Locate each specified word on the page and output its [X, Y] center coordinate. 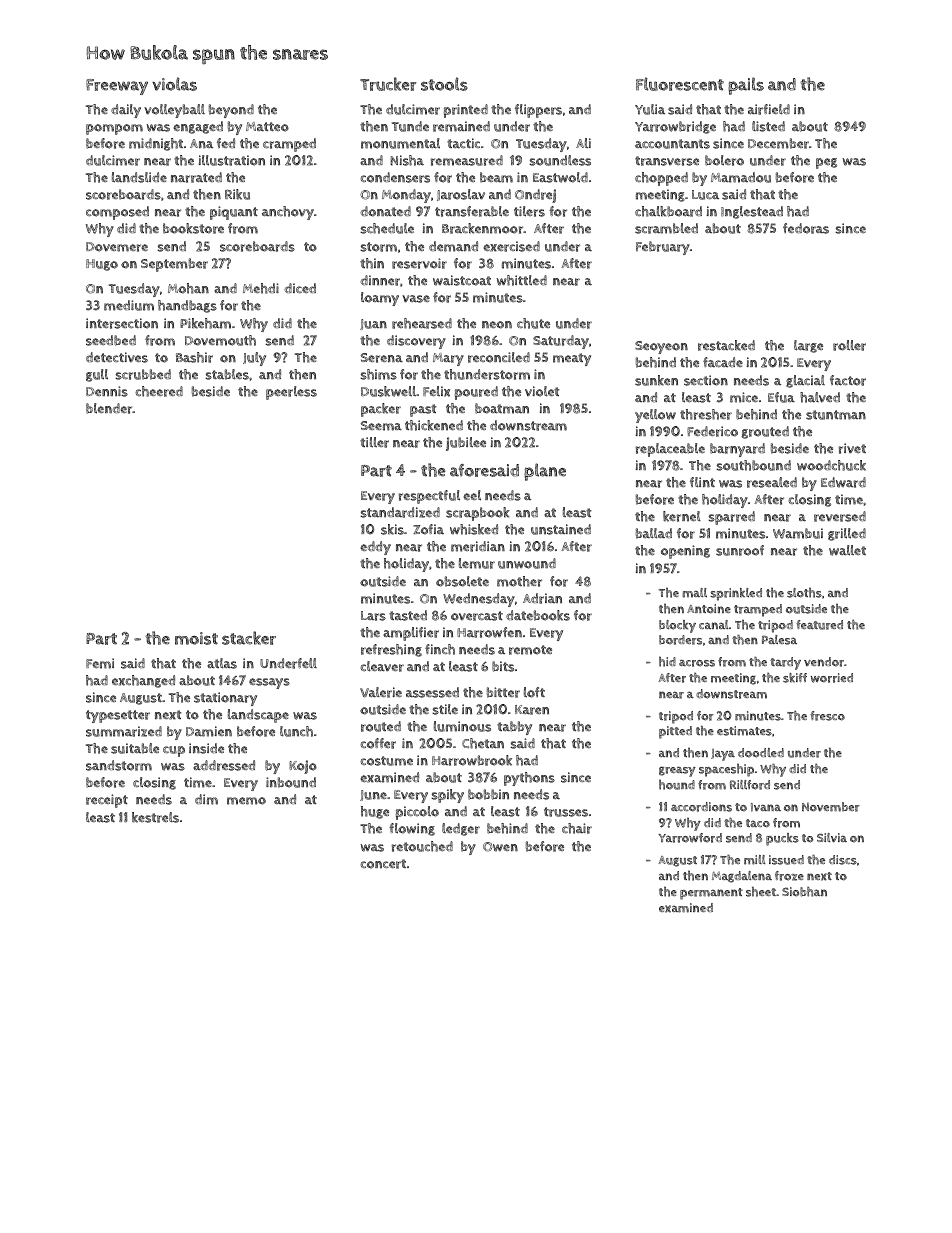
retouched [422, 846]
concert [383, 864]
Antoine [709, 609]
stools [444, 84]
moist [196, 638]
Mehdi [261, 288]
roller [849, 345]
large [808, 346]
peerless [291, 393]
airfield [769, 109]
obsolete [462, 581]
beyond [231, 111]
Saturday [561, 342]
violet [542, 391]
